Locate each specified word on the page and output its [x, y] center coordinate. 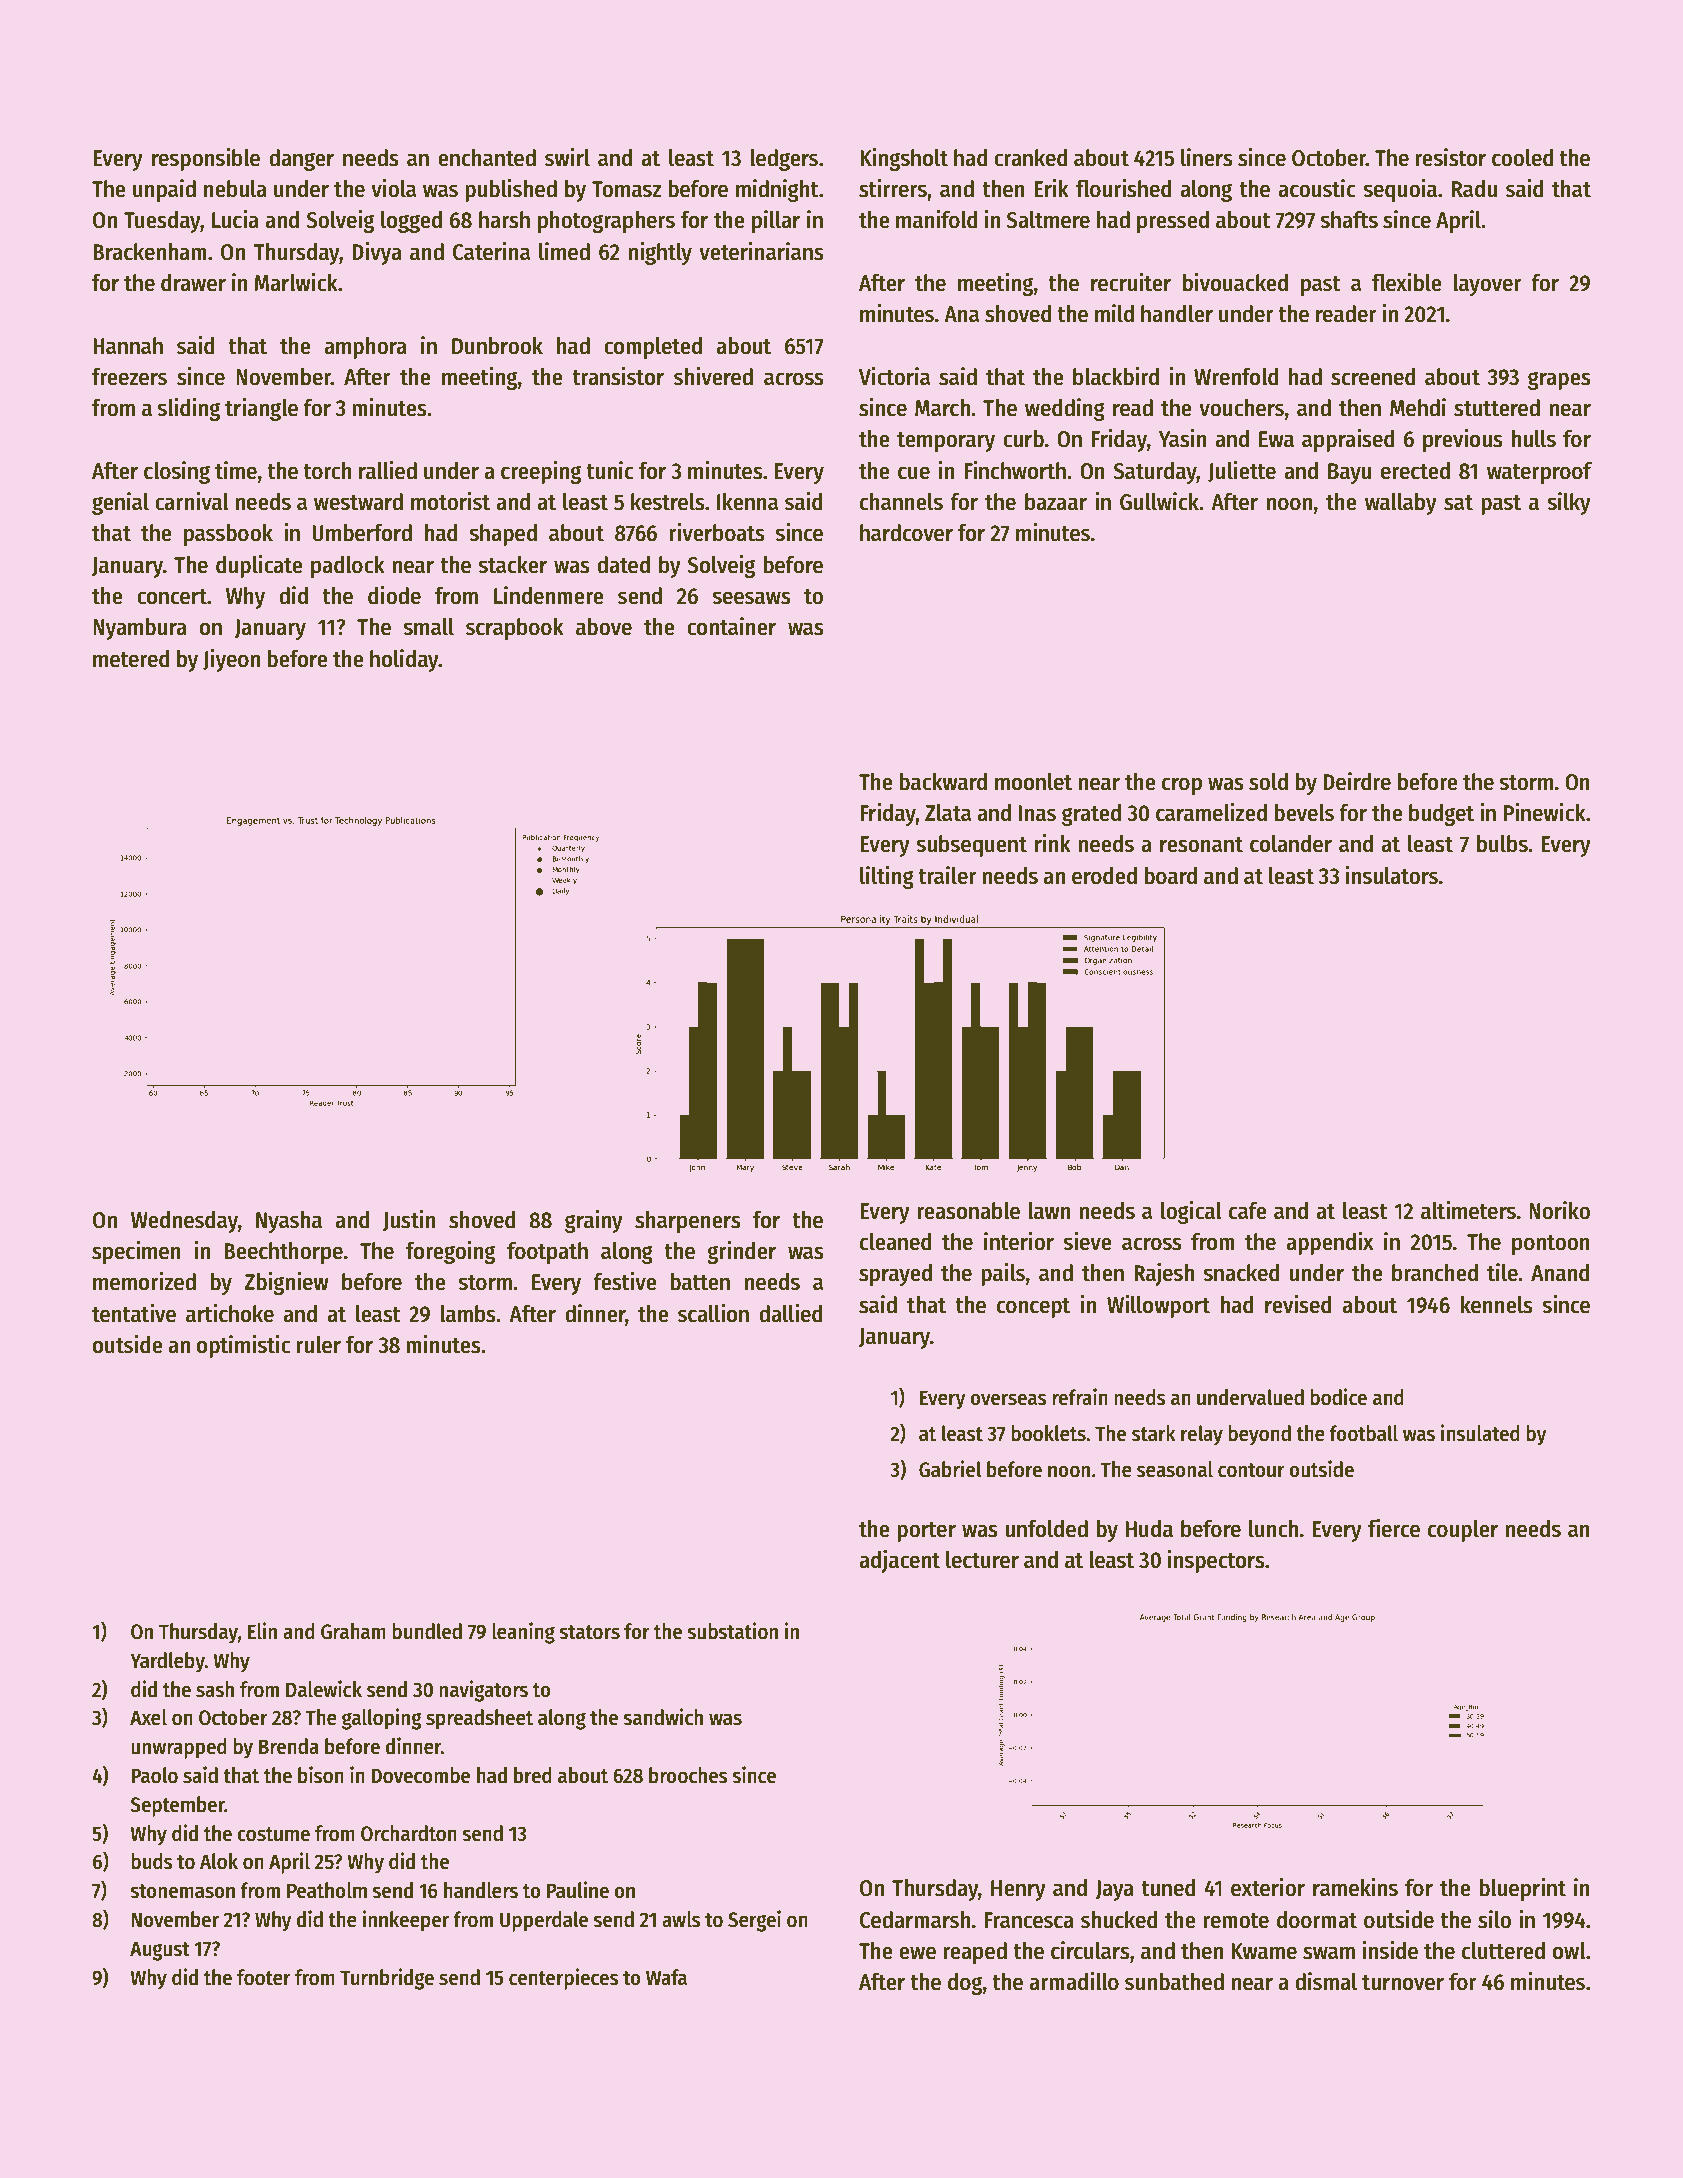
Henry [1018, 1890]
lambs [468, 1314]
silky [1569, 503]
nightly [660, 253]
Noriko [1559, 1210]
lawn [1049, 1211]
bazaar [1056, 502]
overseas [1008, 1399]
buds [152, 1861]
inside [1390, 1950]
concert [172, 597]
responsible [206, 159]
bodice [1338, 1397]
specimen [136, 1252]
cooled [1522, 158]
